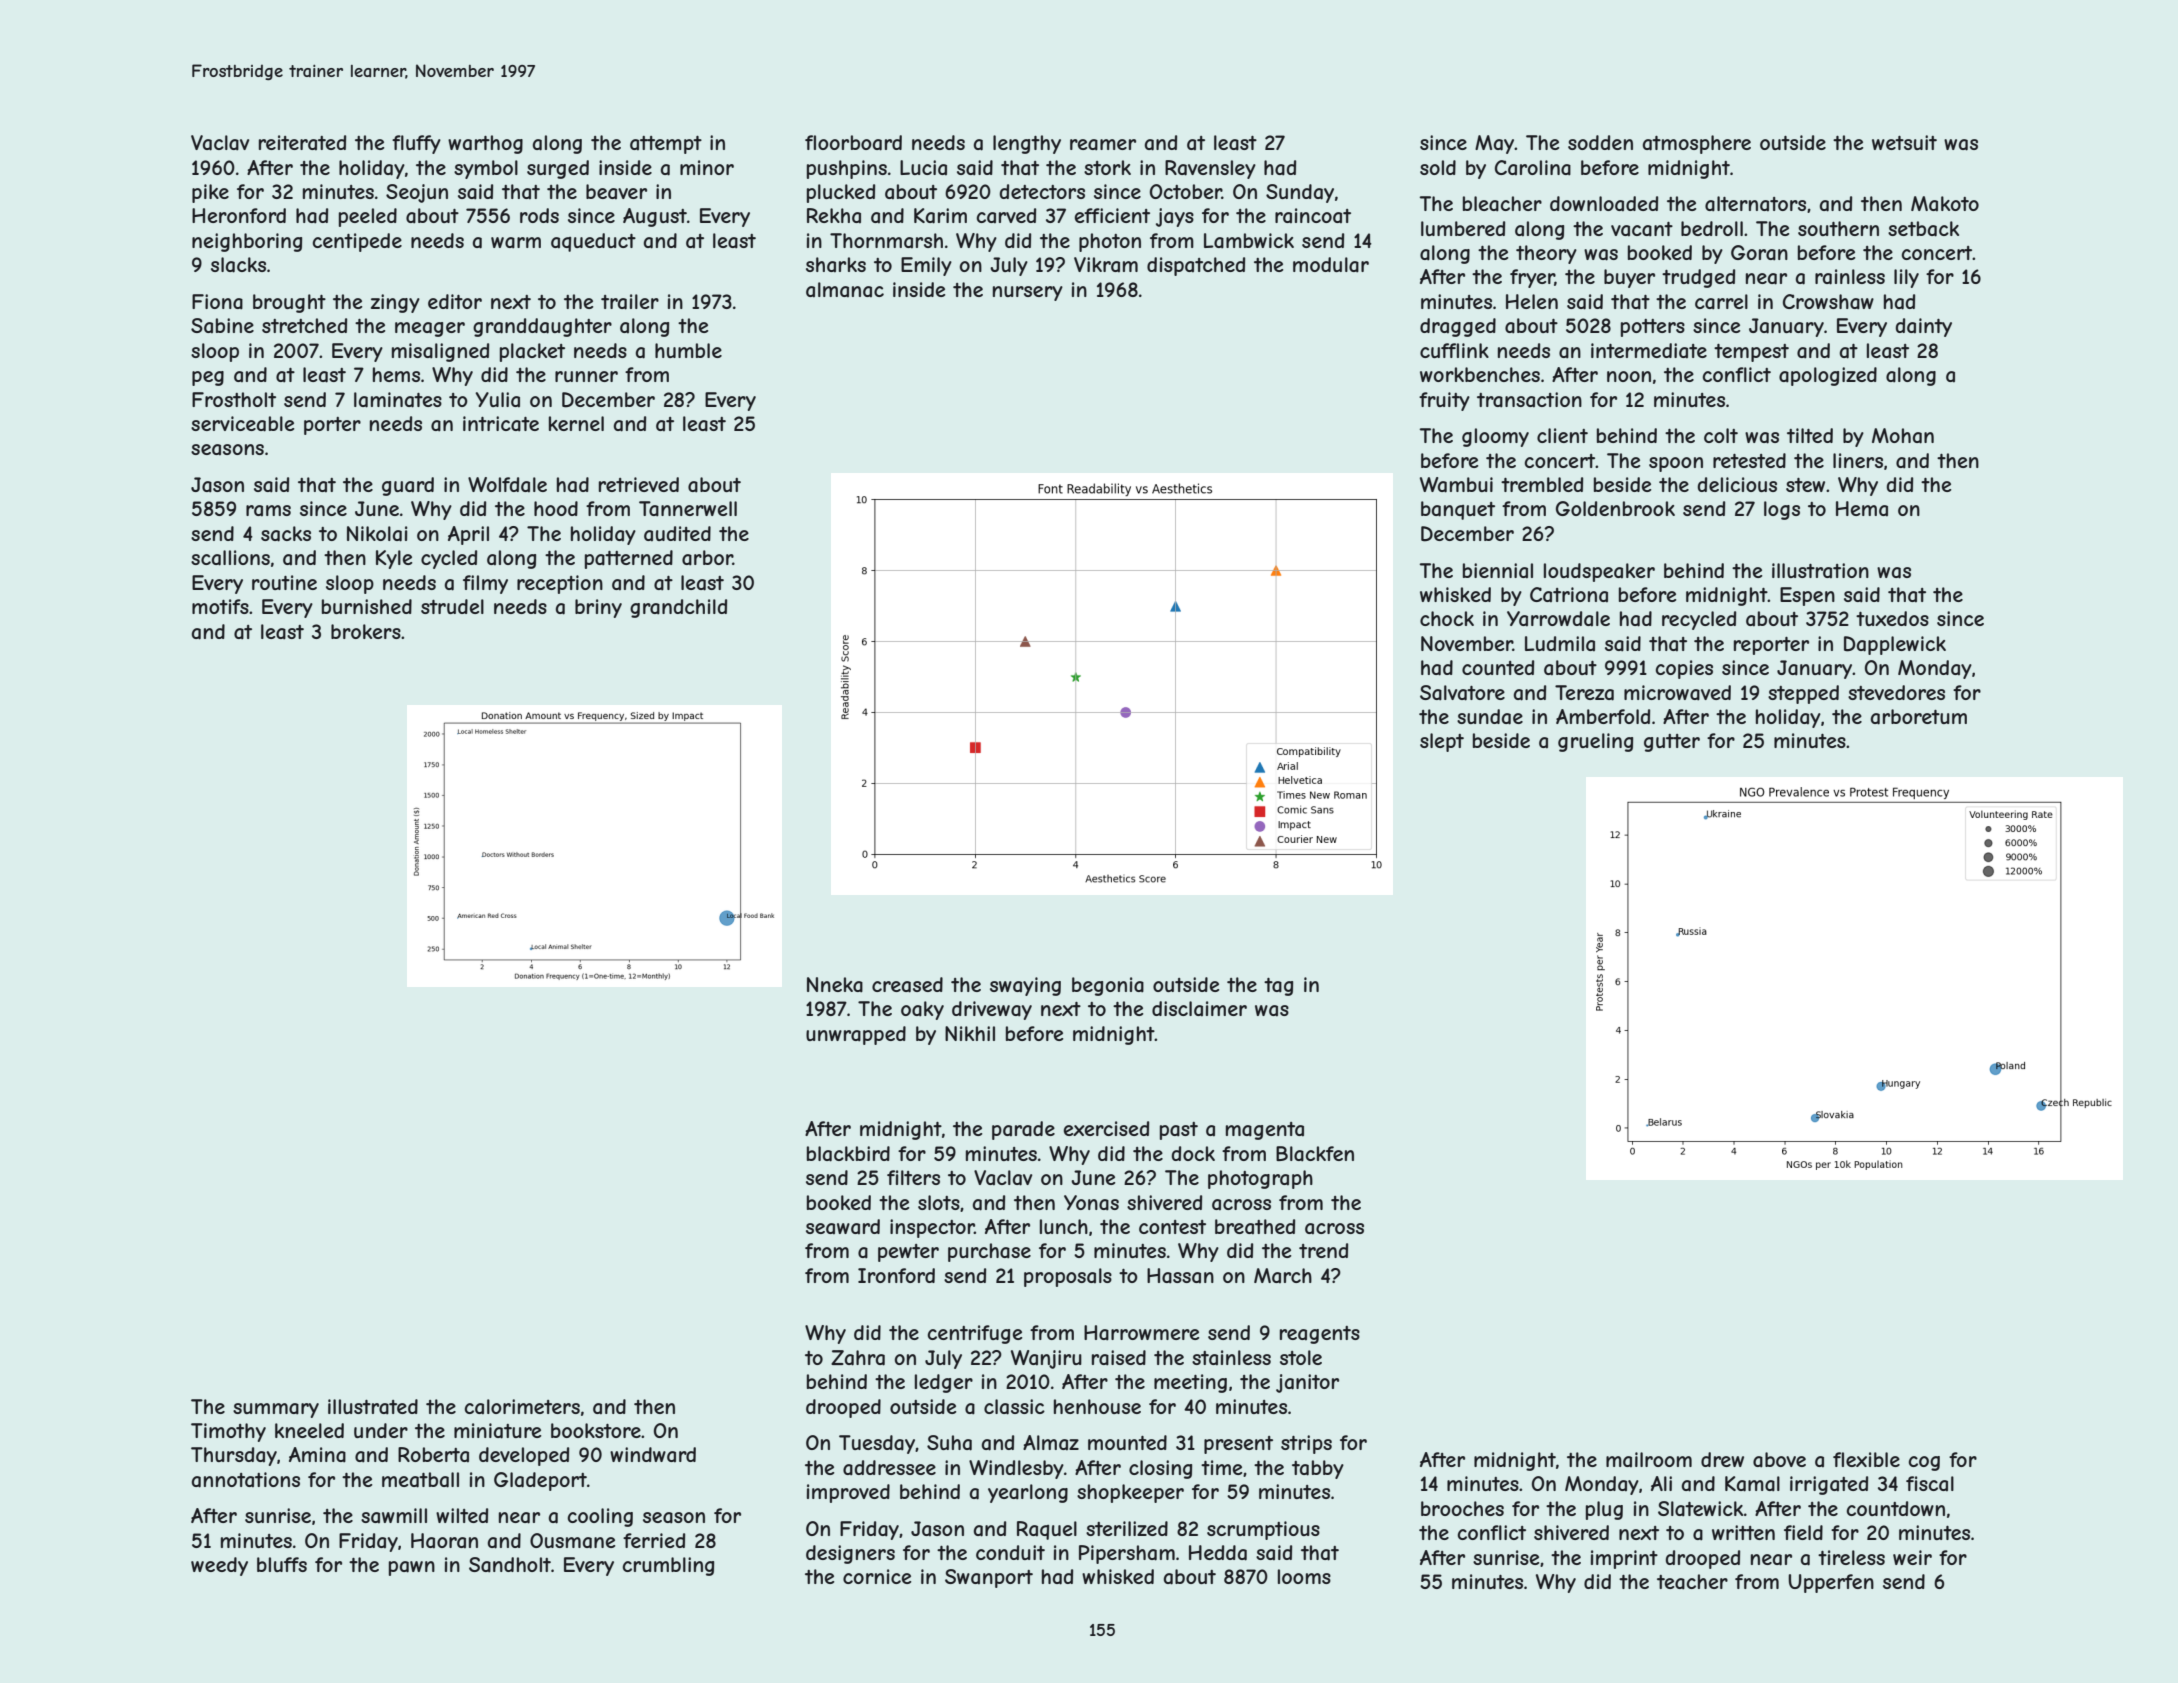  Describe the element at coordinates (1442, 742) in the document. I see `slept` at that location.
